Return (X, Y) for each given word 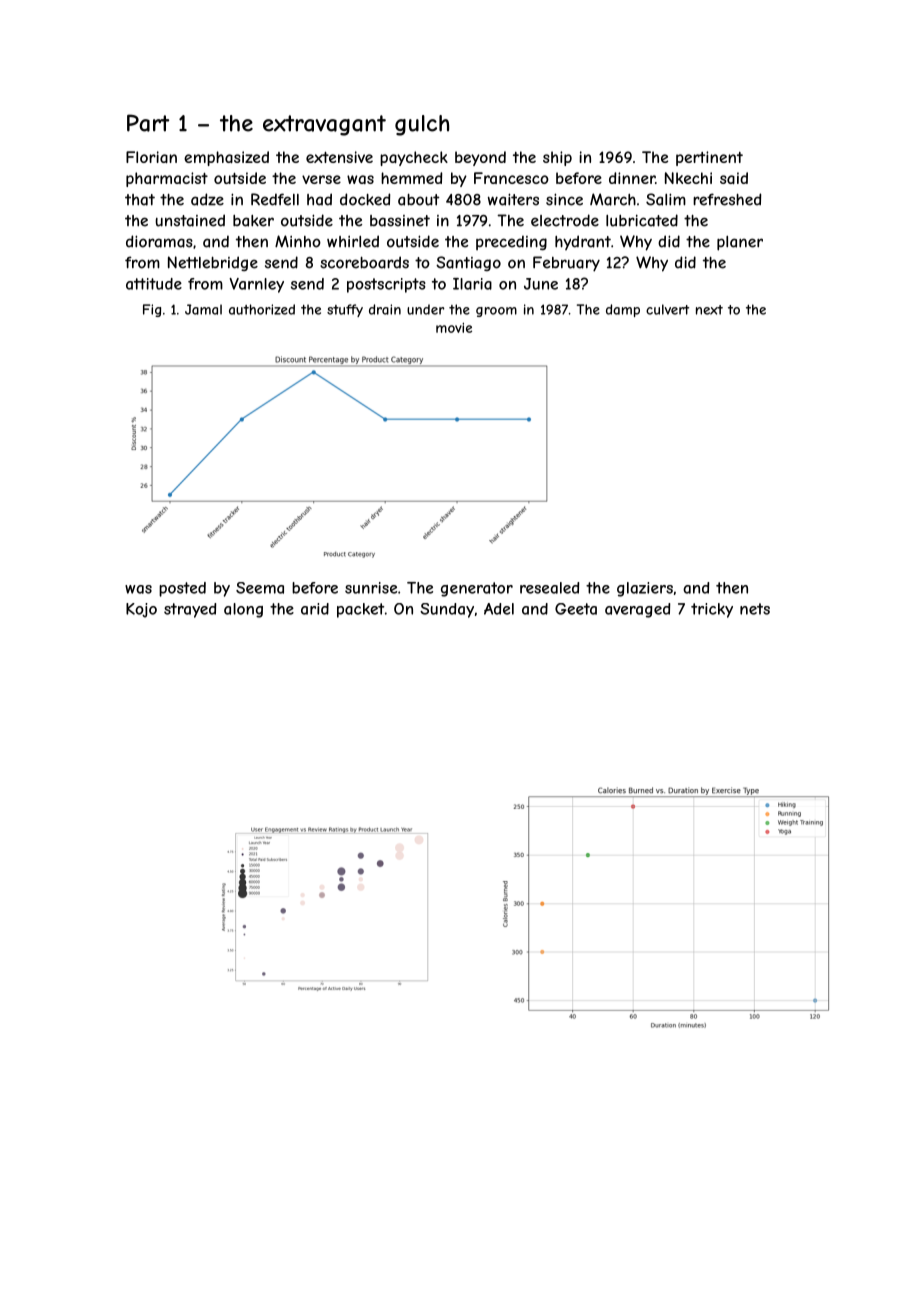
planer (740, 243)
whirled (353, 241)
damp (623, 310)
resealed (549, 588)
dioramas (159, 241)
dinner (632, 178)
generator (477, 589)
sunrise (371, 588)
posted (182, 589)
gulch (422, 125)
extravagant (324, 125)
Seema (260, 588)
